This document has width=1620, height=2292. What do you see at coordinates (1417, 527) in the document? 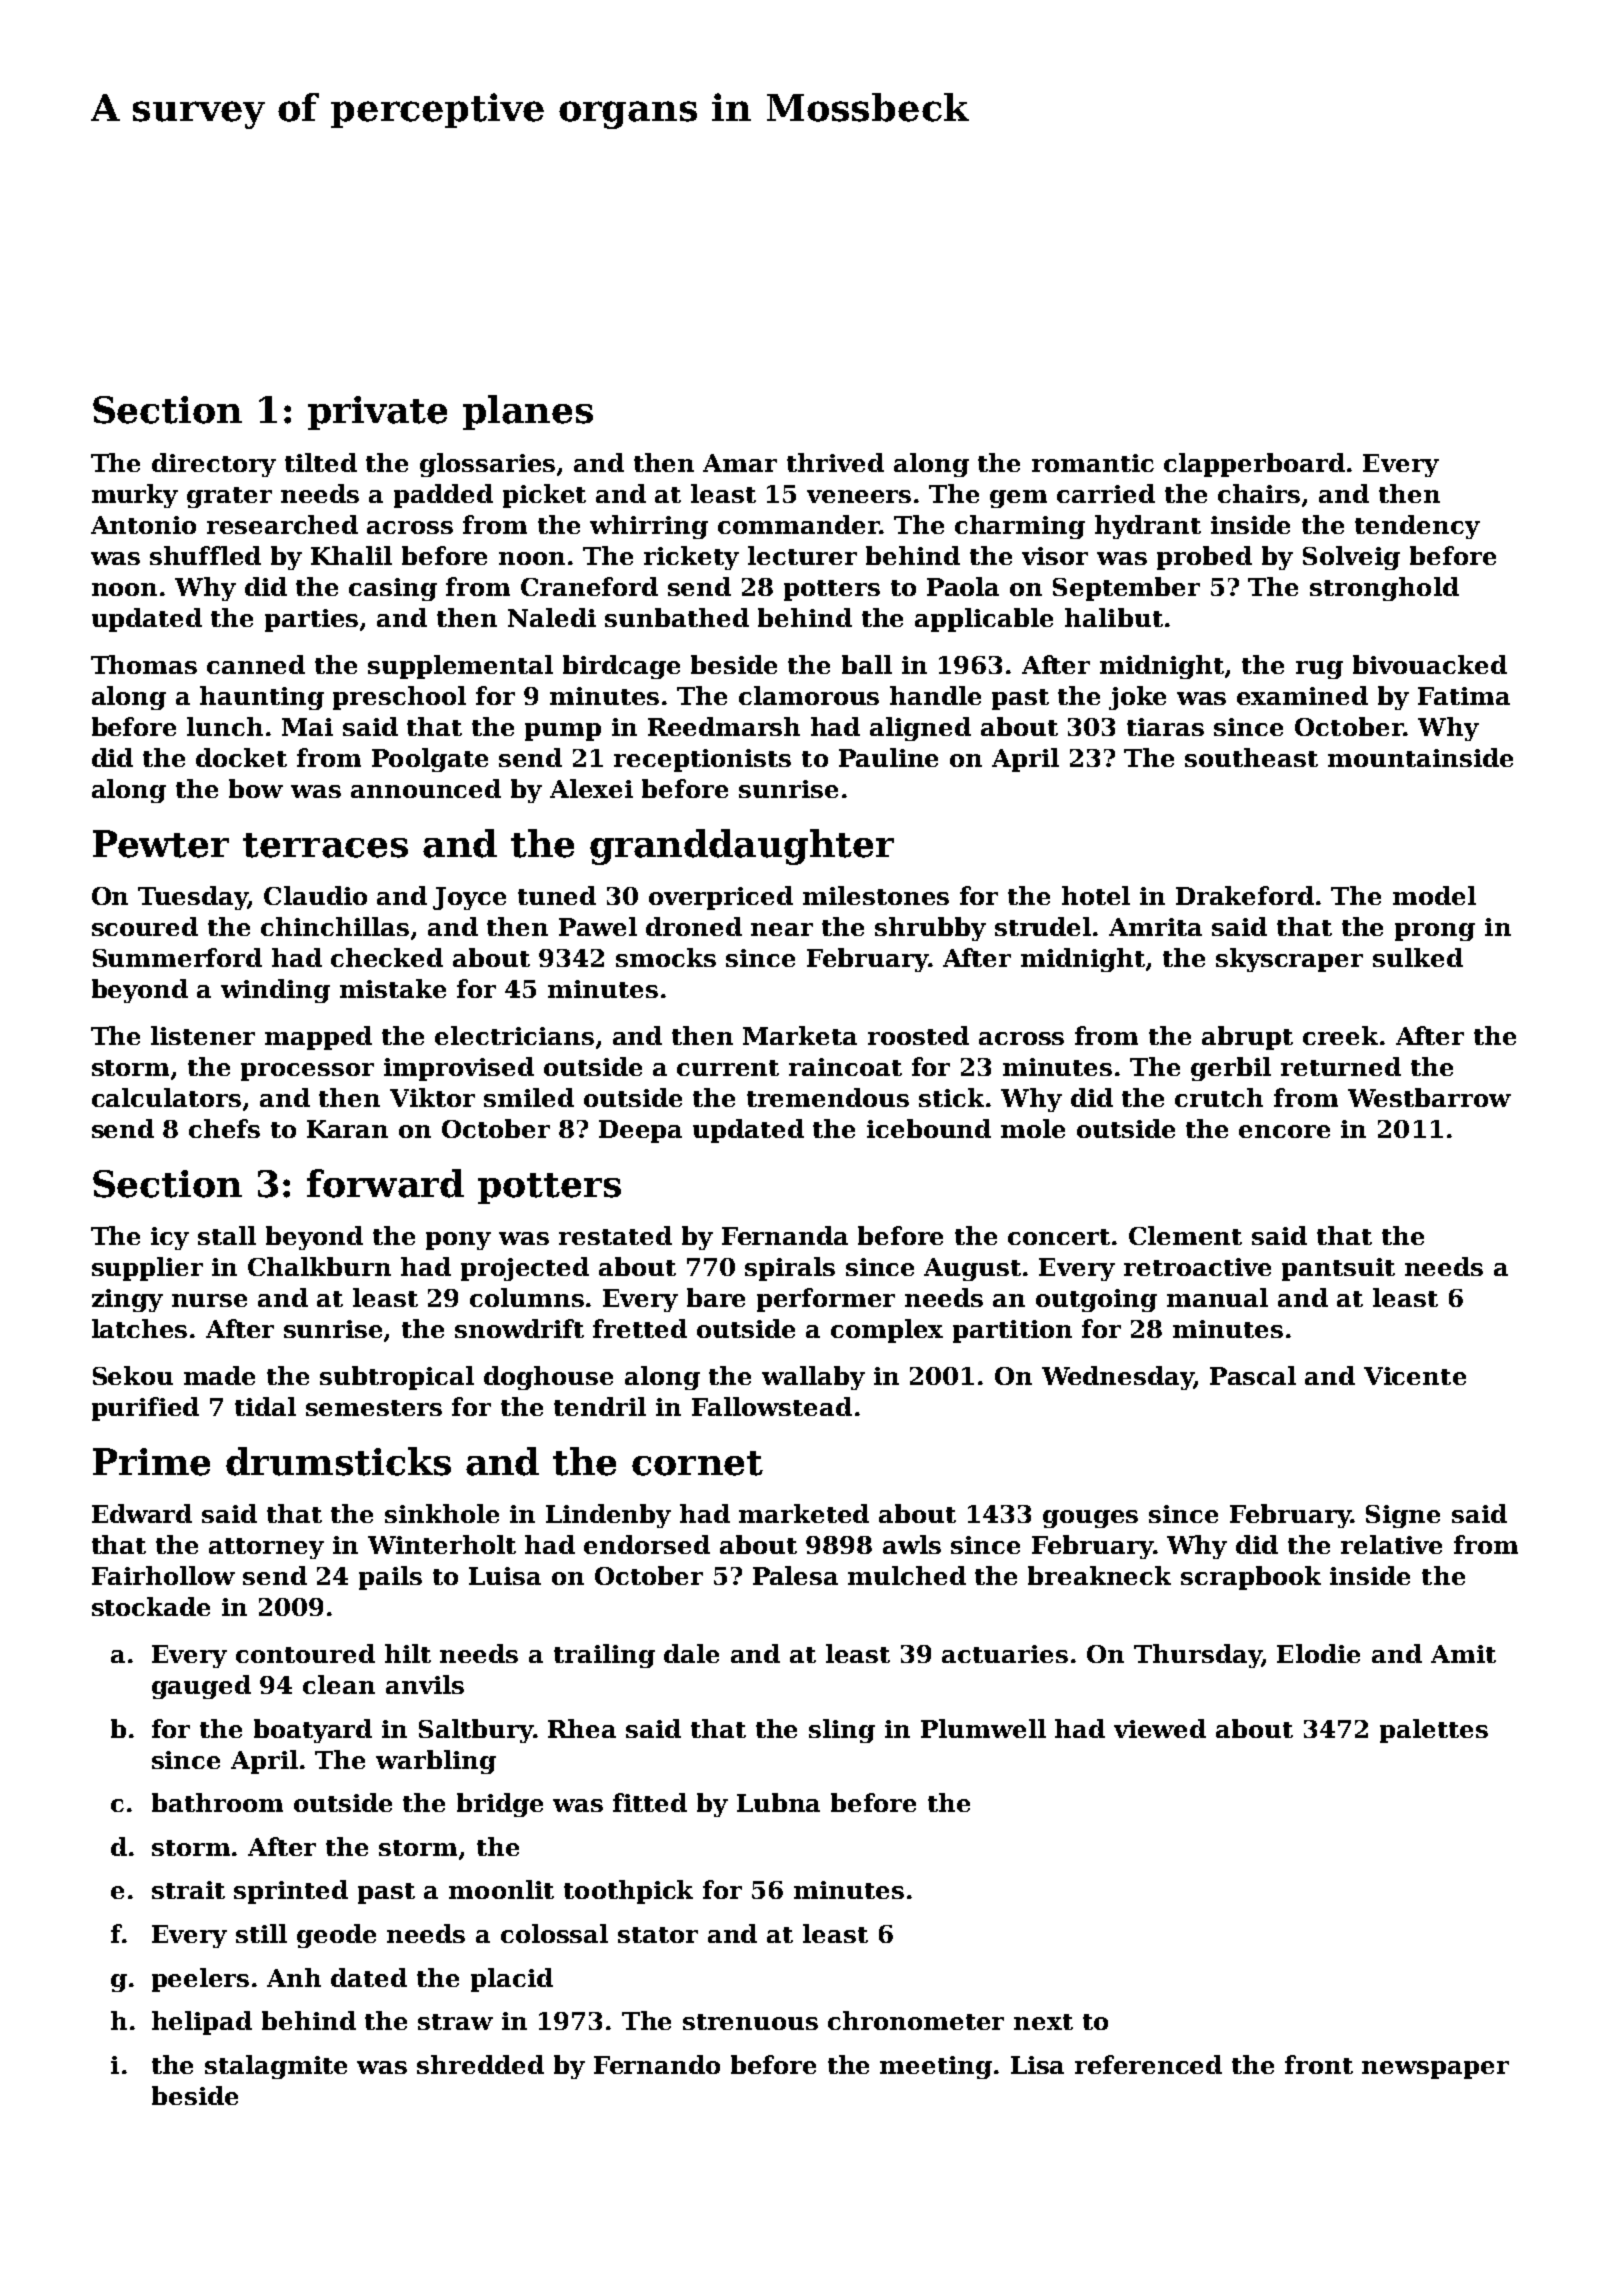
I see `tendency` at bounding box center [1417, 527].
